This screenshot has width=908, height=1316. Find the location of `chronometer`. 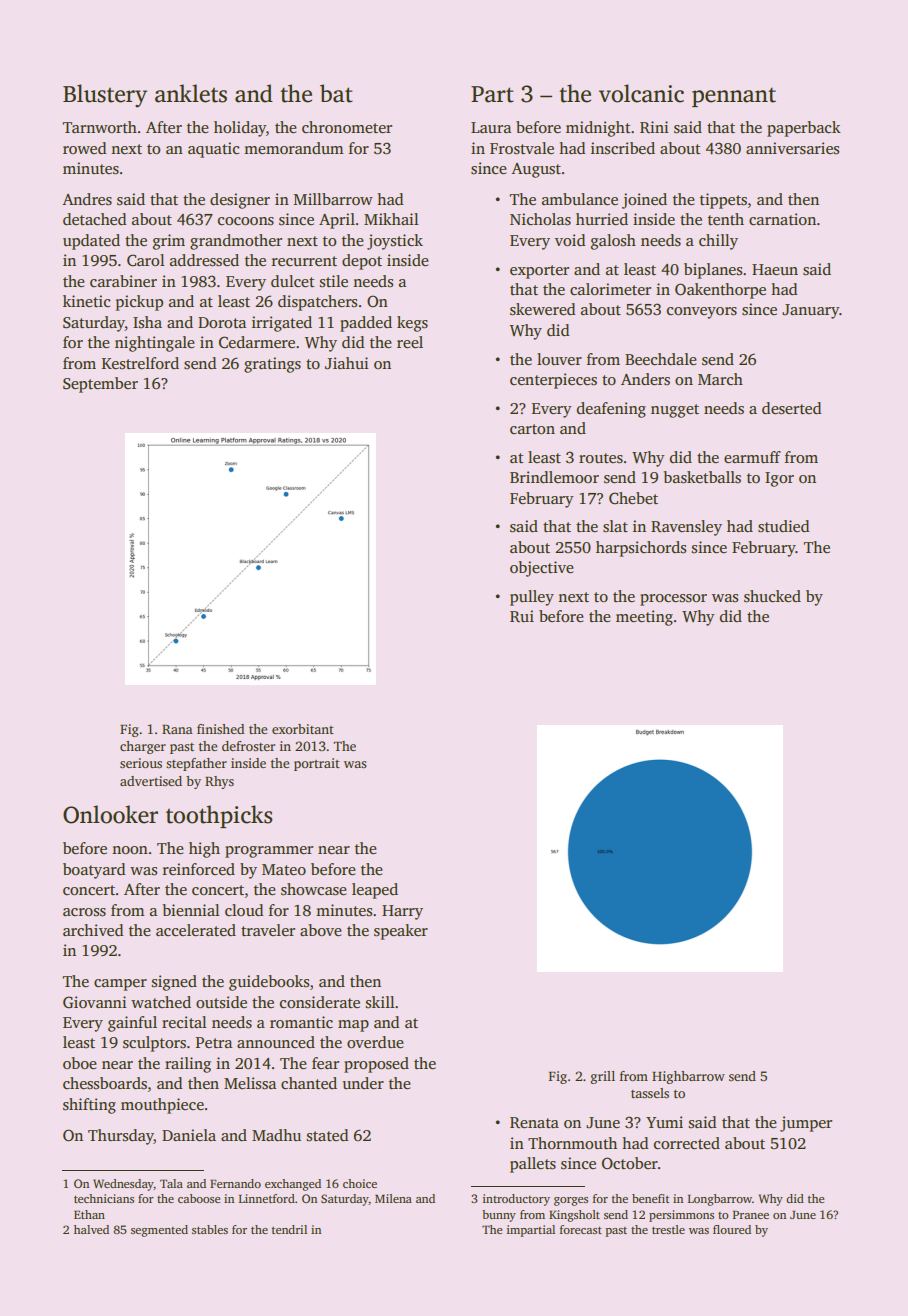

chronometer is located at coordinates (347, 127).
